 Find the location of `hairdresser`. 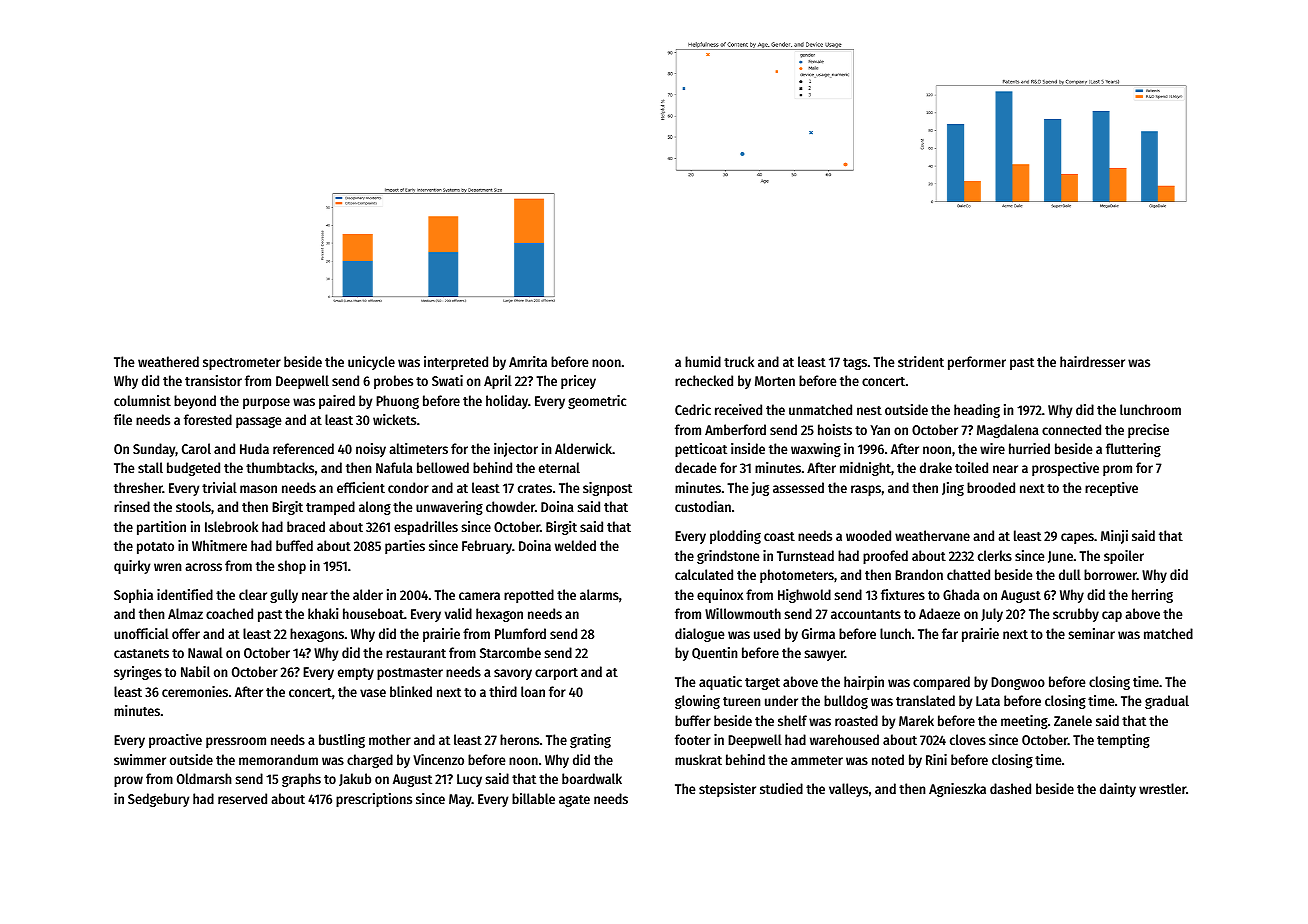

hairdresser is located at coordinates (1092, 361).
